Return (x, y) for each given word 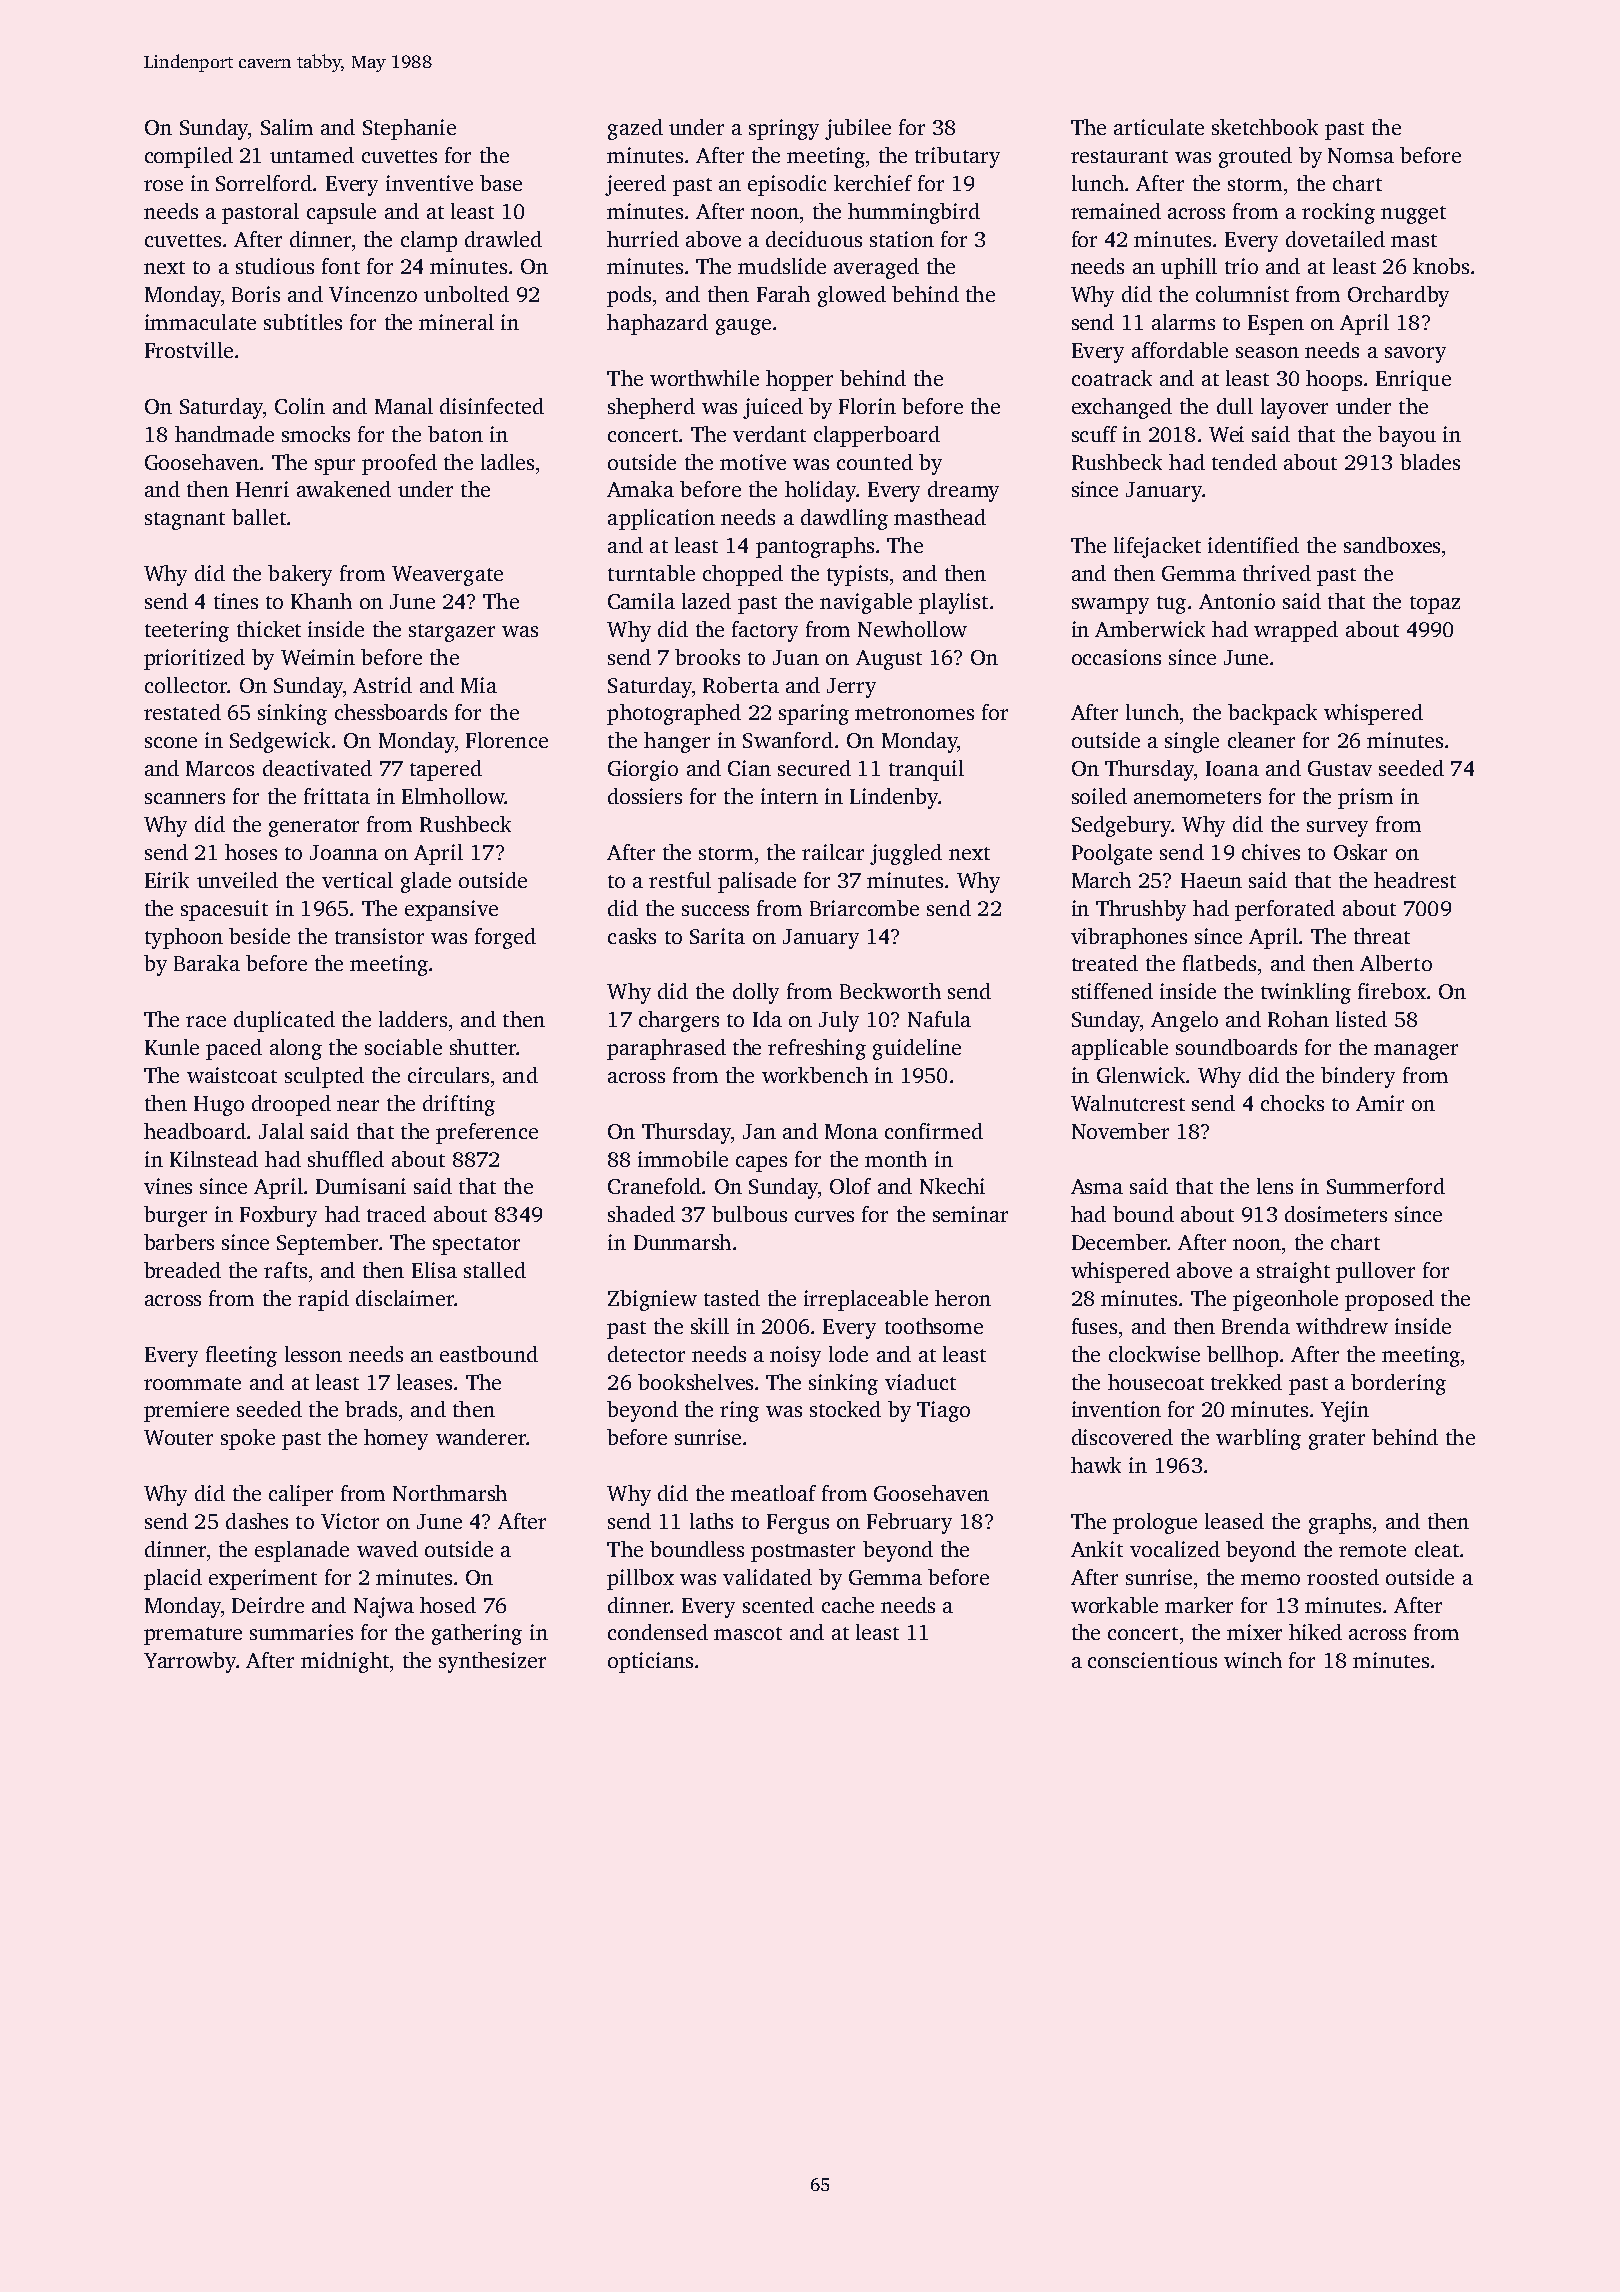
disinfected (492, 406)
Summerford (1386, 1186)
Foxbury (278, 1216)
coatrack (1112, 378)
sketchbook (1265, 127)
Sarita (717, 936)
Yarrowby (190, 1662)
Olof (850, 1186)
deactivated (317, 768)
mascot (748, 1633)
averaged (876, 268)
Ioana (1232, 768)
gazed (635, 129)
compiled (189, 157)
